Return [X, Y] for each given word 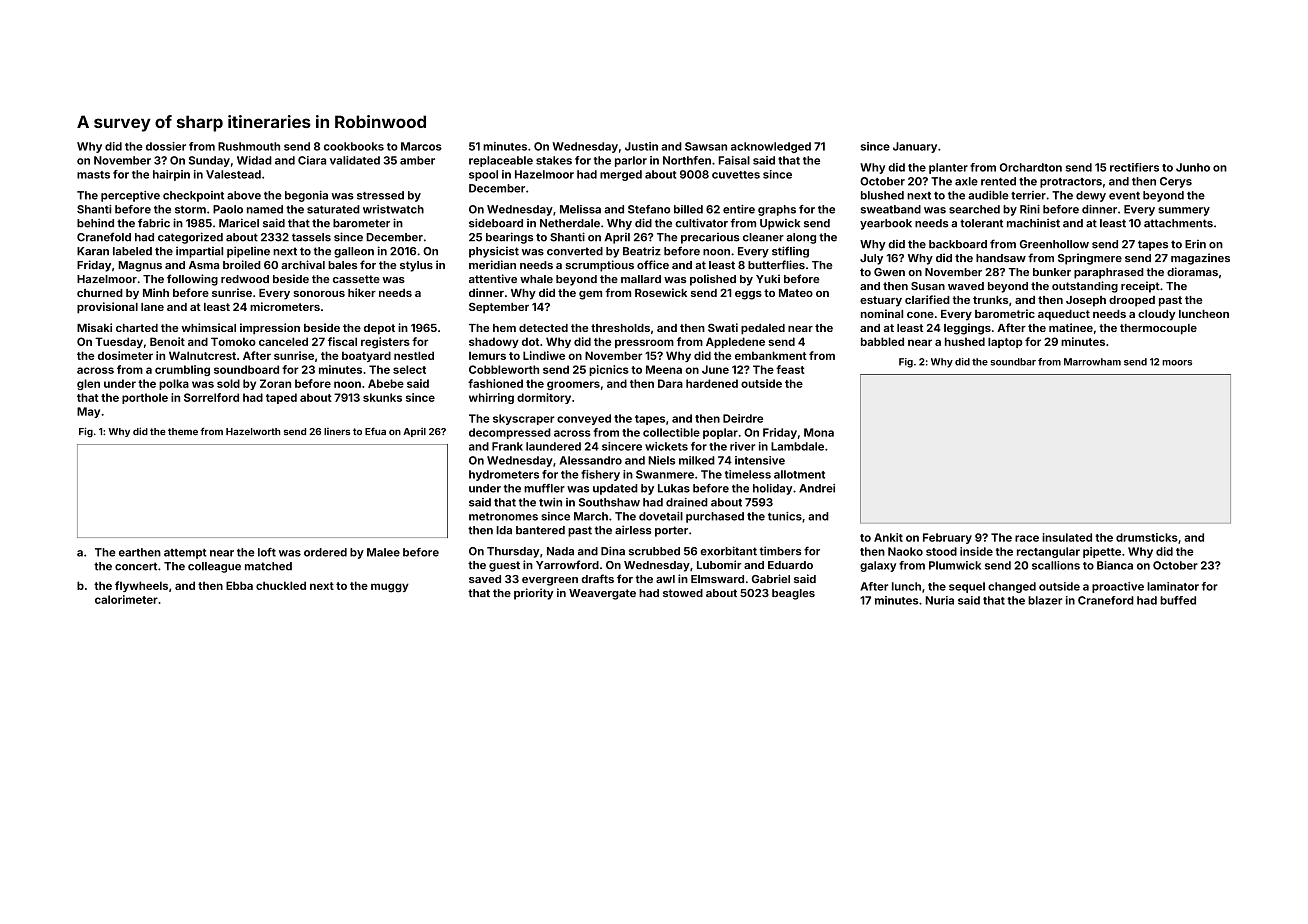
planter [948, 168]
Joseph [1086, 301]
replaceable [501, 161]
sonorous [319, 294]
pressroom [644, 343]
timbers [780, 551]
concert [136, 566]
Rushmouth [249, 146]
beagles [793, 594]
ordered [325, 552]
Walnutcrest [202, 355]
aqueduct [1064, 315]
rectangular [1048, 552]
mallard [641, 279]
